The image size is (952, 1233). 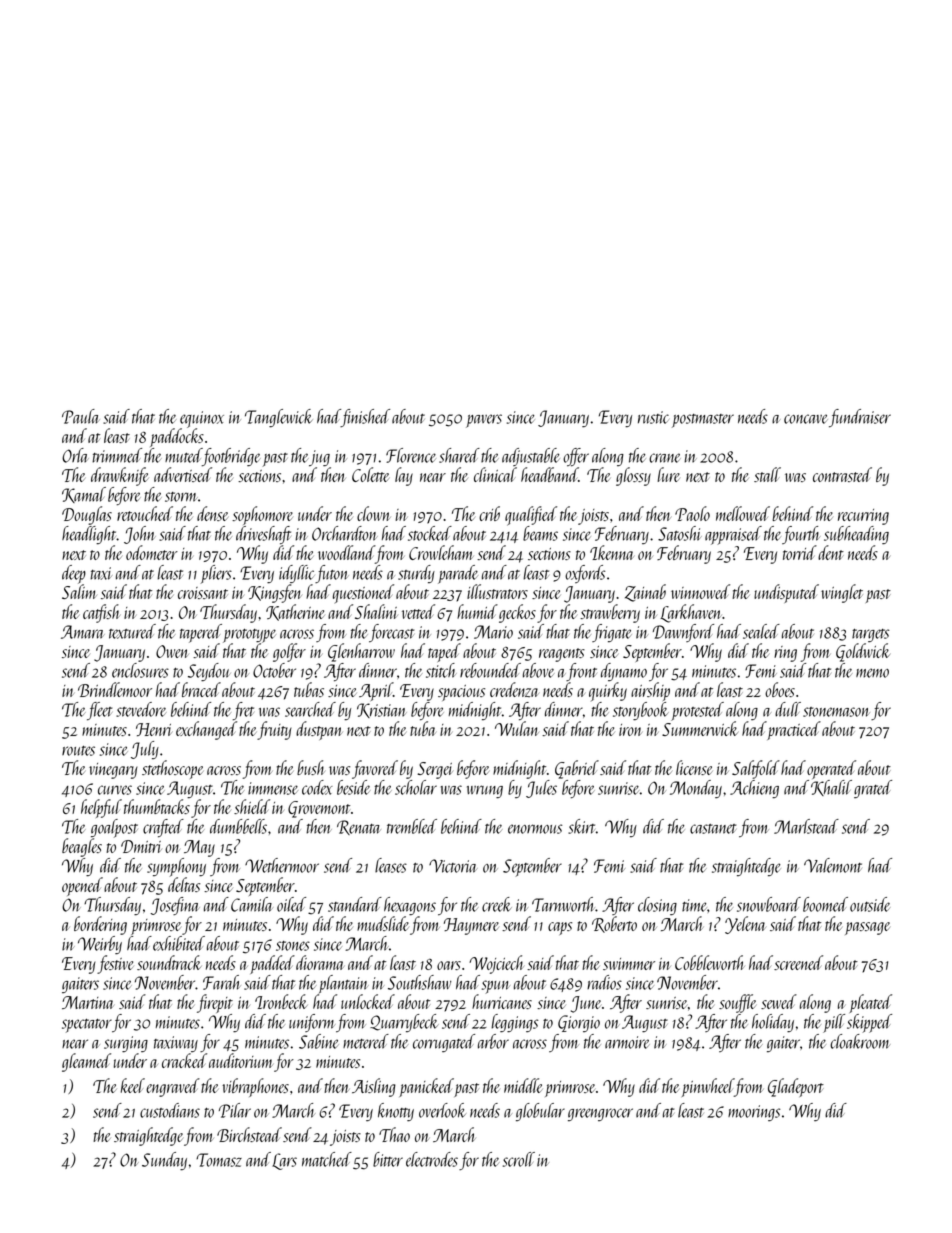 I want to click on geckos, so click(x=517, y=613).
